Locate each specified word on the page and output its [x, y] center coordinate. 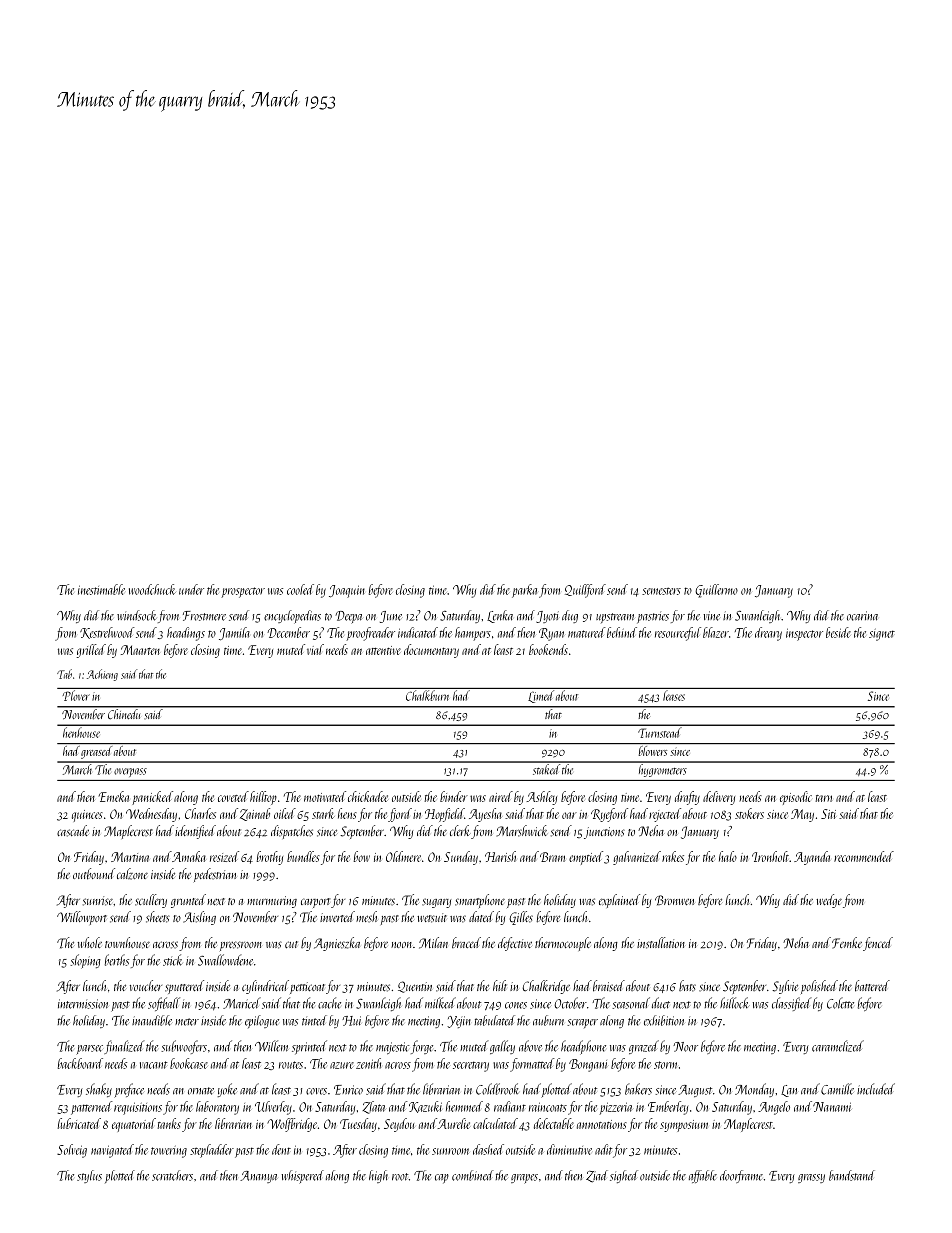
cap [442, 1179]
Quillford [585, 591]
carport [315, 903]
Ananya [258, 1177]
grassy [811, 1178]
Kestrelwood [107, 633]
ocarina [862, 616]
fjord [400, 815]
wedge [829, 901]
